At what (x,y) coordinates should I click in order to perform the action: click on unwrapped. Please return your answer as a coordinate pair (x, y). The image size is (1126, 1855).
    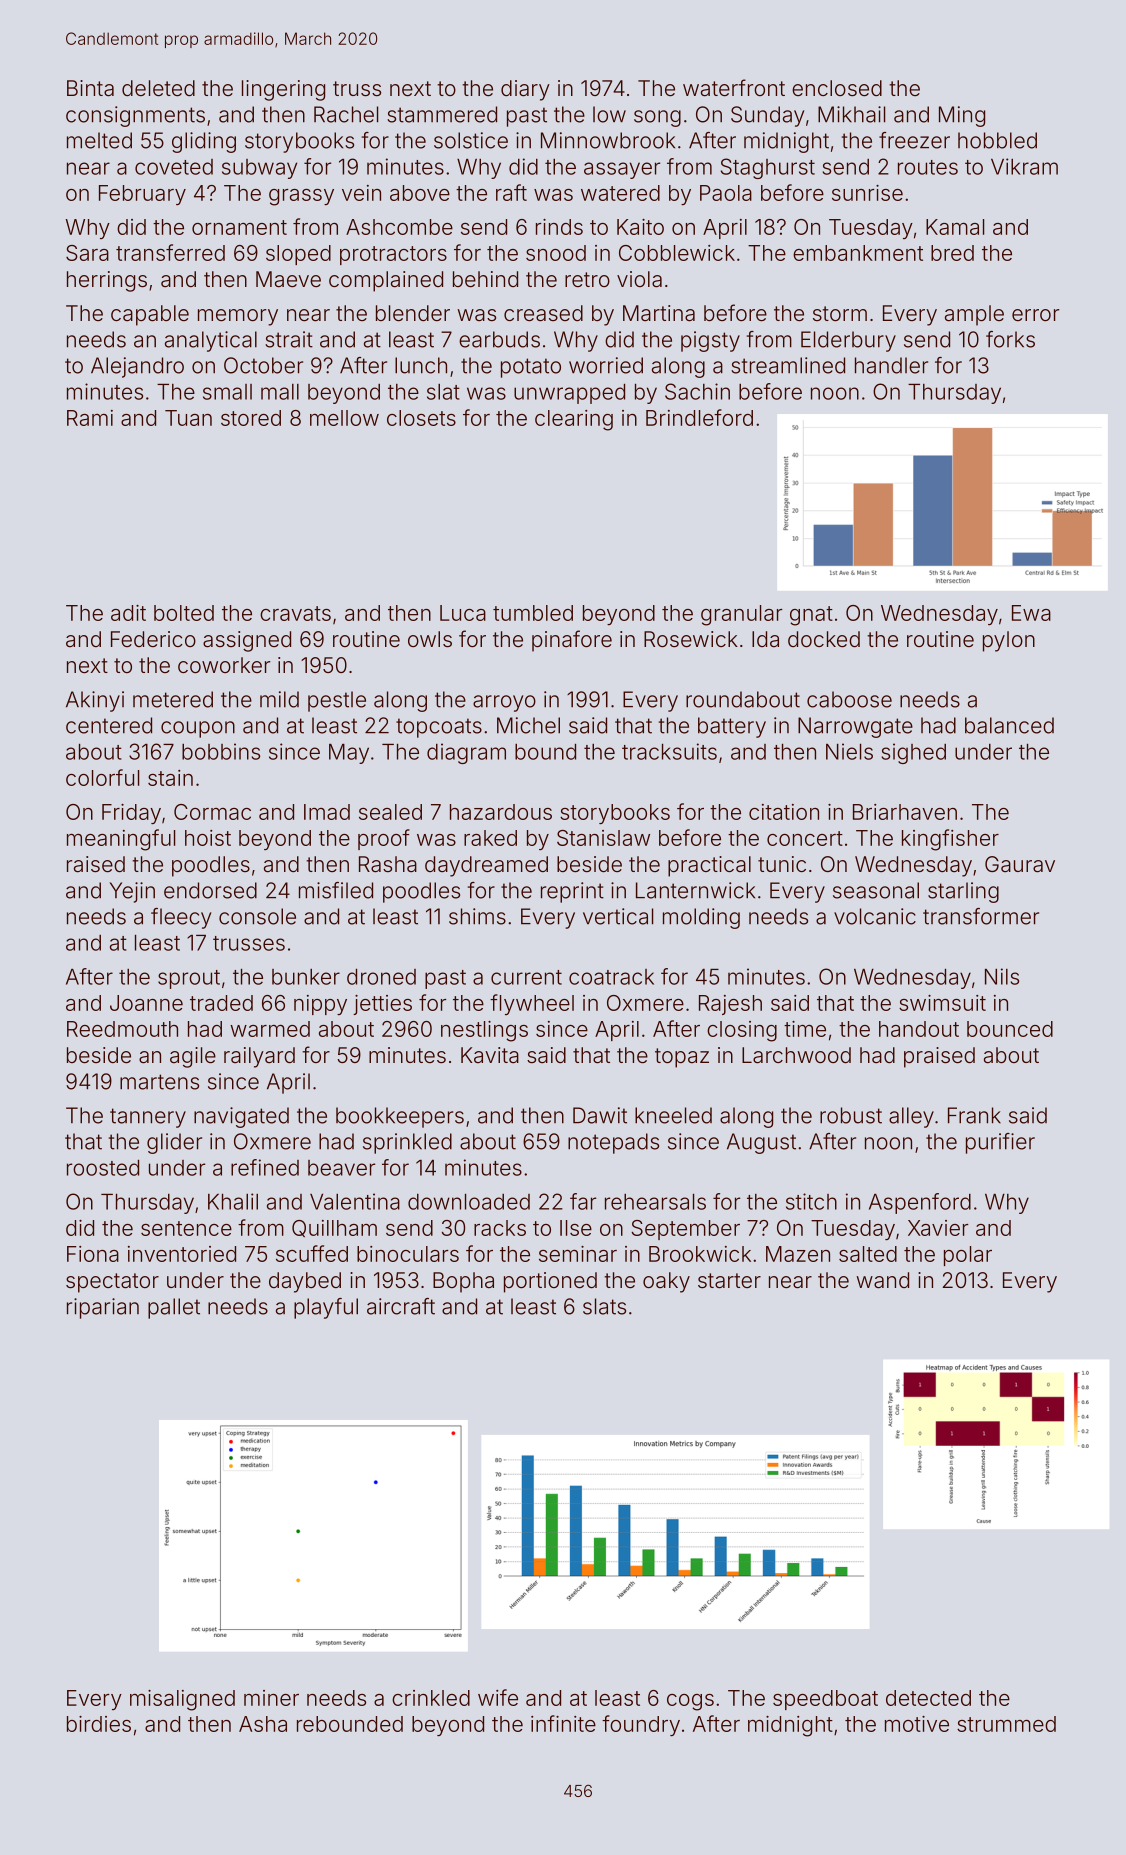
    Looking at the image, I should click on (569, 394).
